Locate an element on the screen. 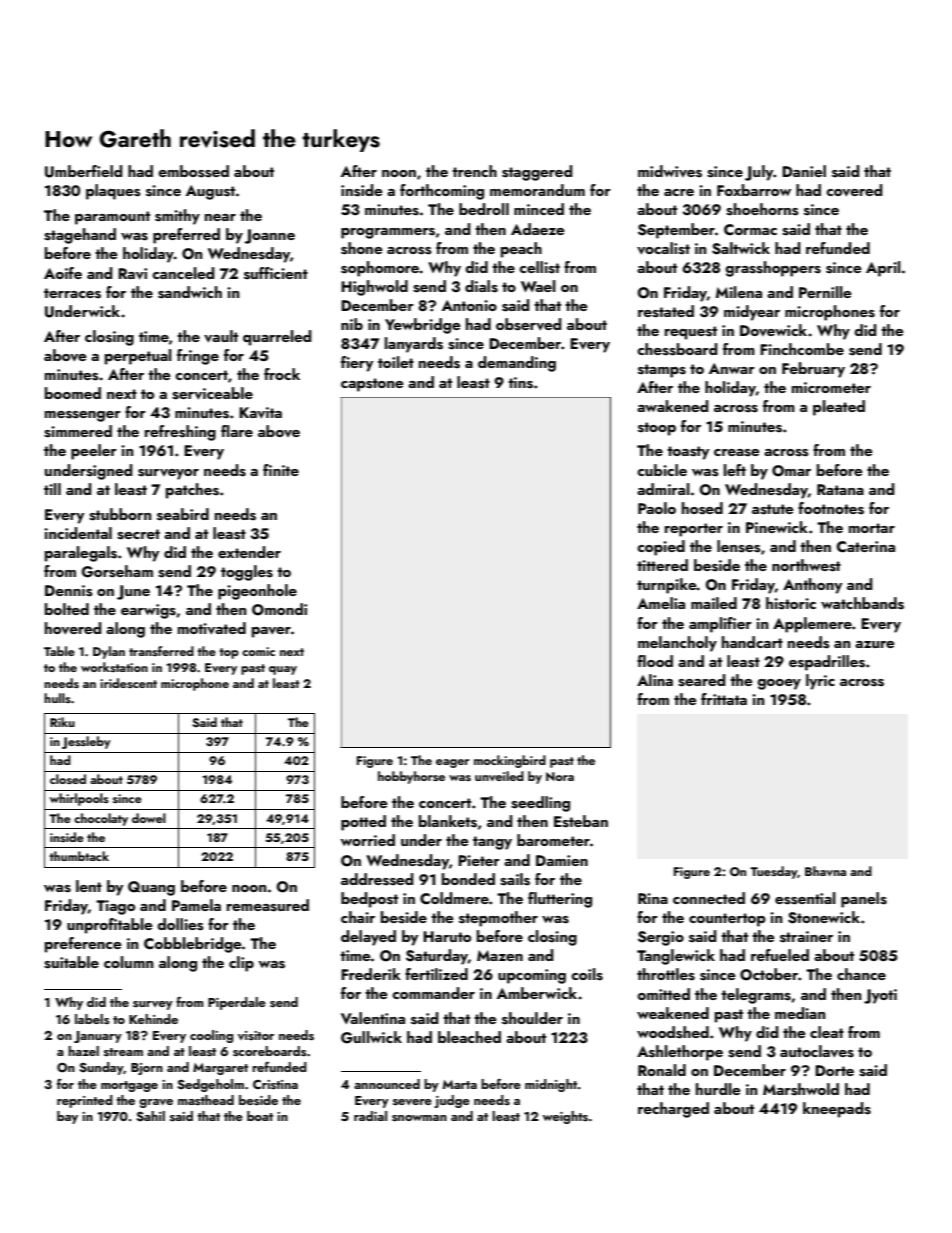 The width and height of the screenshot is (952, 1233). tittered is located at coordinates (662, 565).
